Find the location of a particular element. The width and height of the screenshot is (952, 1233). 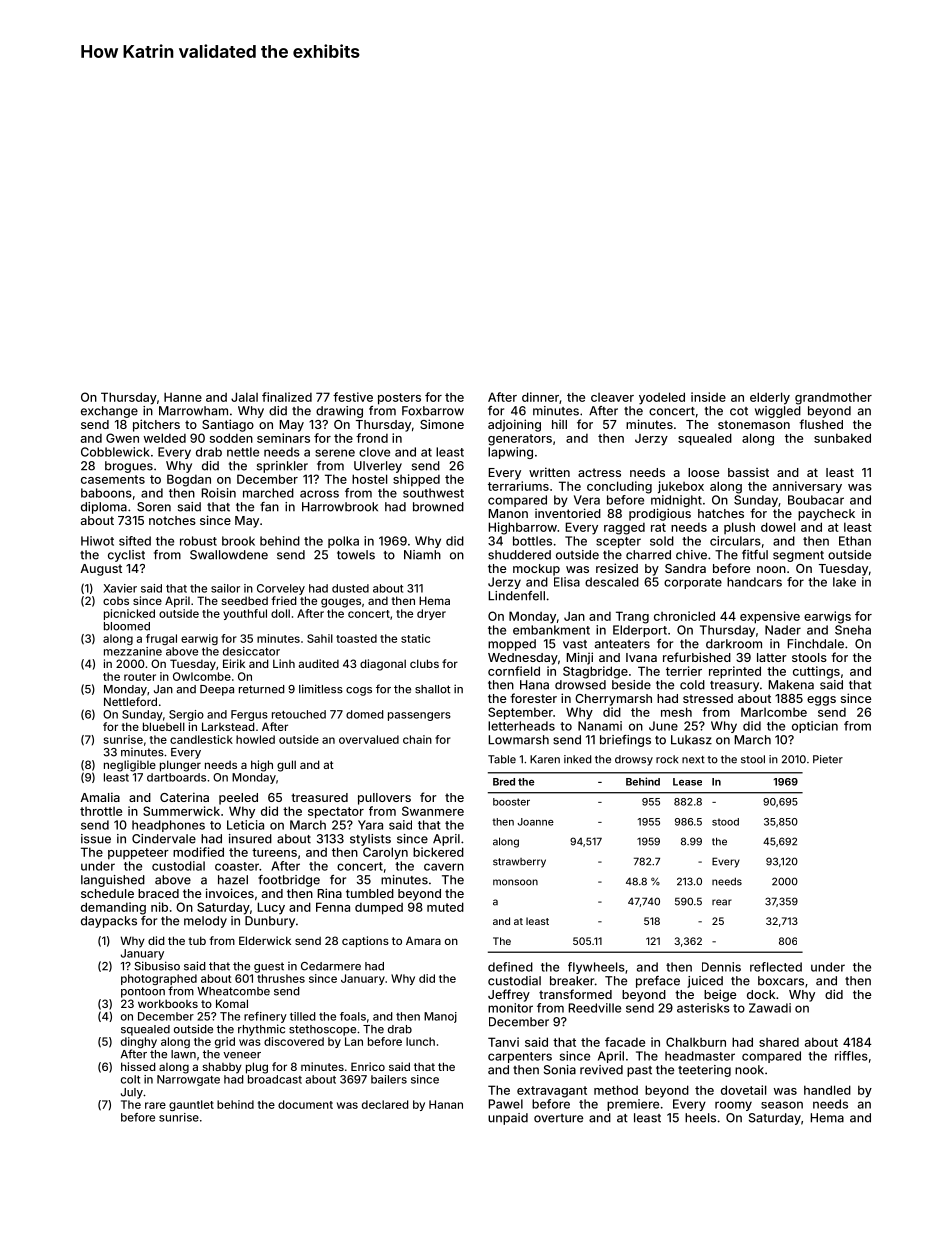

Soren is located at coordinates (154, 507).
